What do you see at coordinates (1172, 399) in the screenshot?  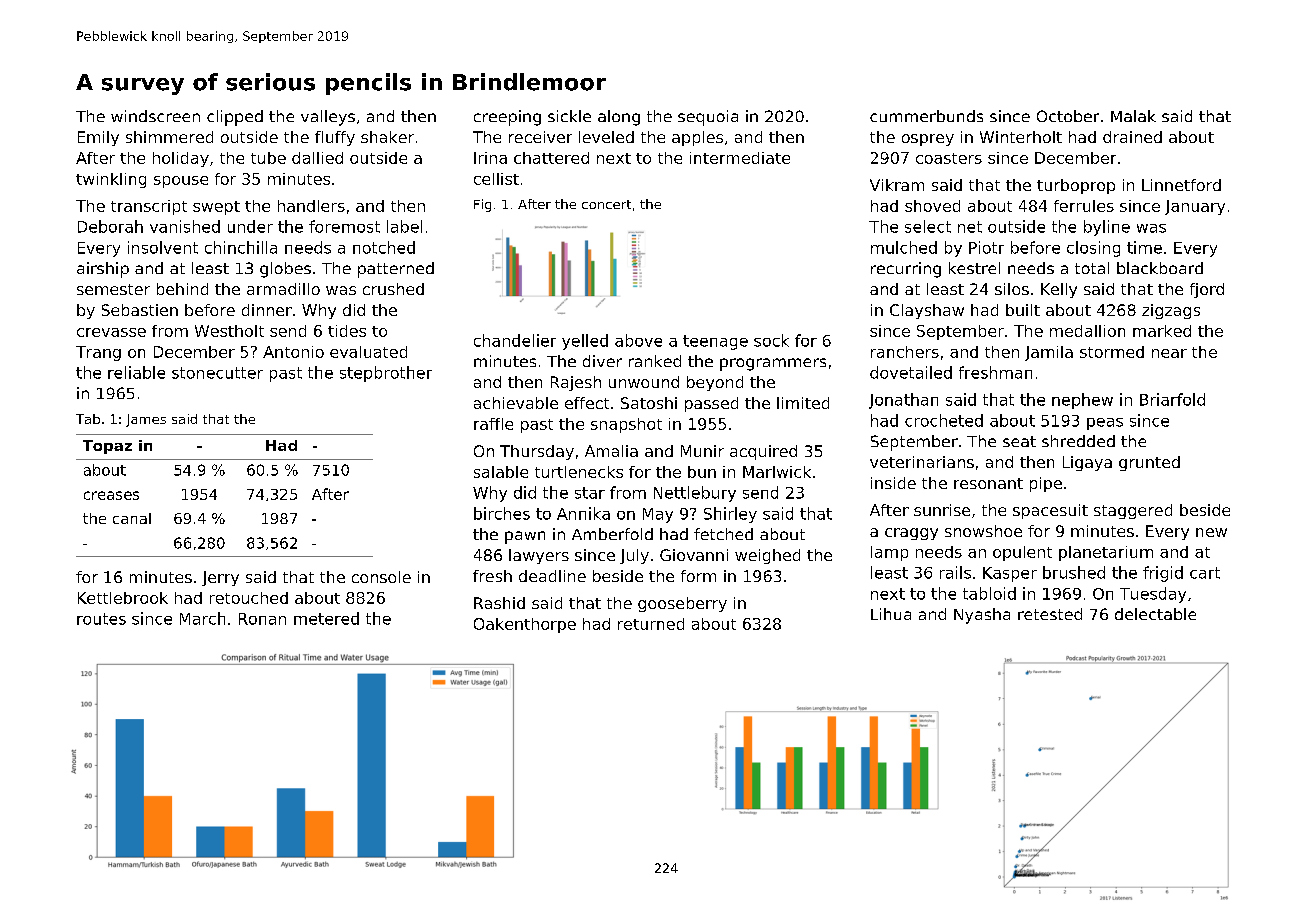 I see `Briarfold` at bounding box center [1172, 399].
